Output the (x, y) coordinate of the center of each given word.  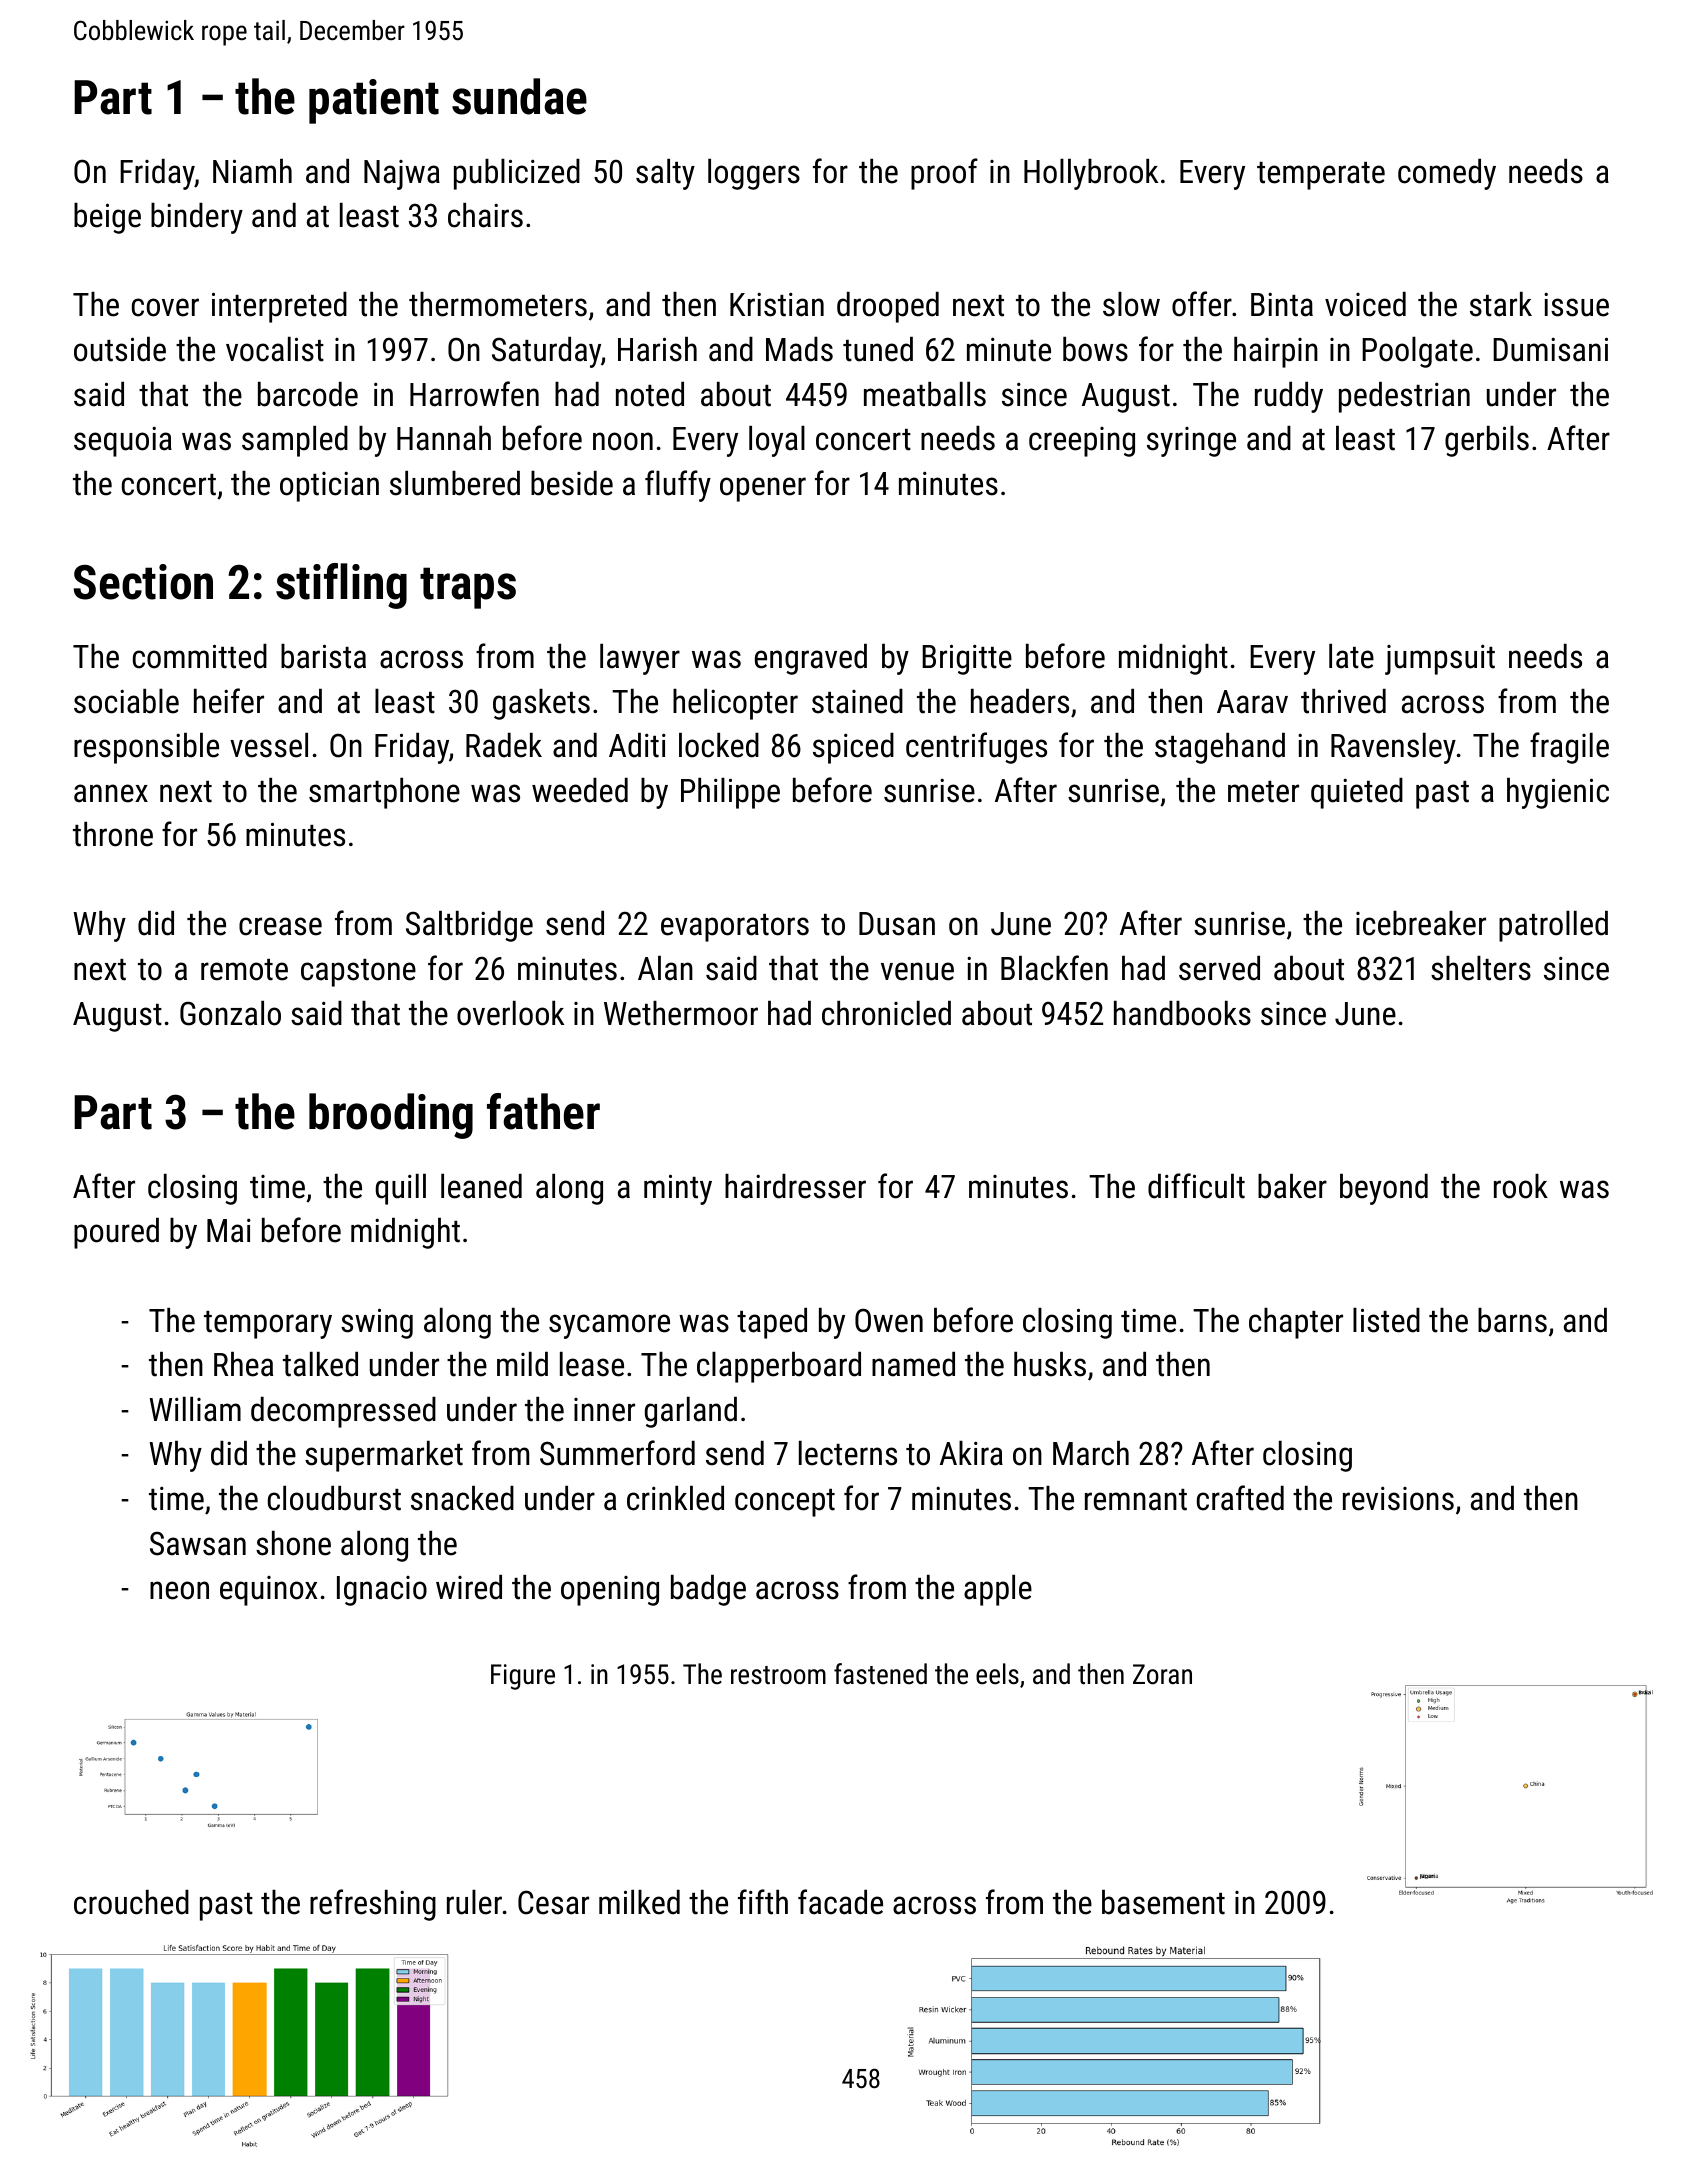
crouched (131, 1902)
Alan (665, 968)
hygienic (1558, 793)
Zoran (1162, 1674)
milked (639, 1902)
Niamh (252, 171)
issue (1576, 305)
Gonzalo (230, 1013)
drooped (888, 307)
